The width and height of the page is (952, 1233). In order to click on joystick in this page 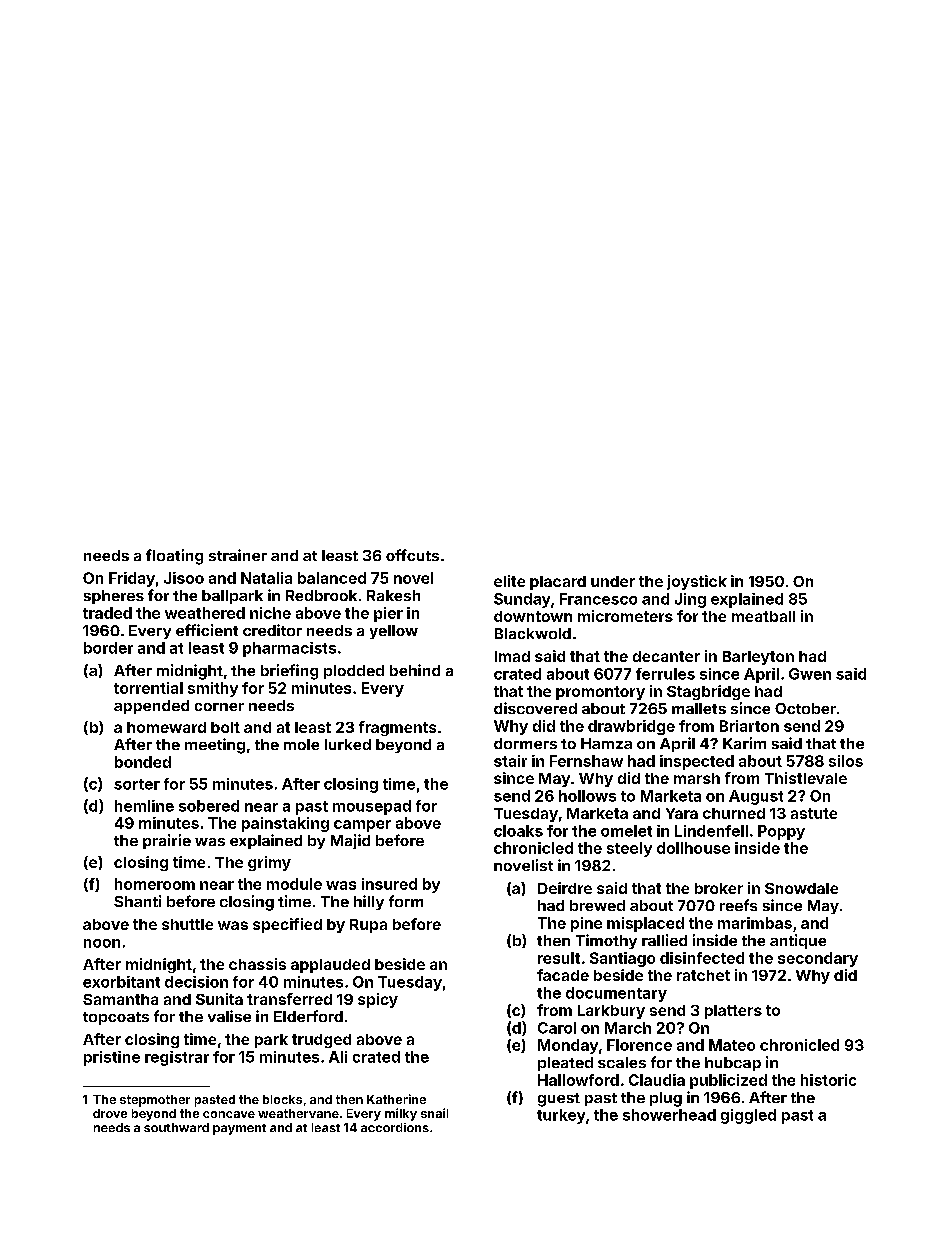, I will do `click(697, 582)`.
